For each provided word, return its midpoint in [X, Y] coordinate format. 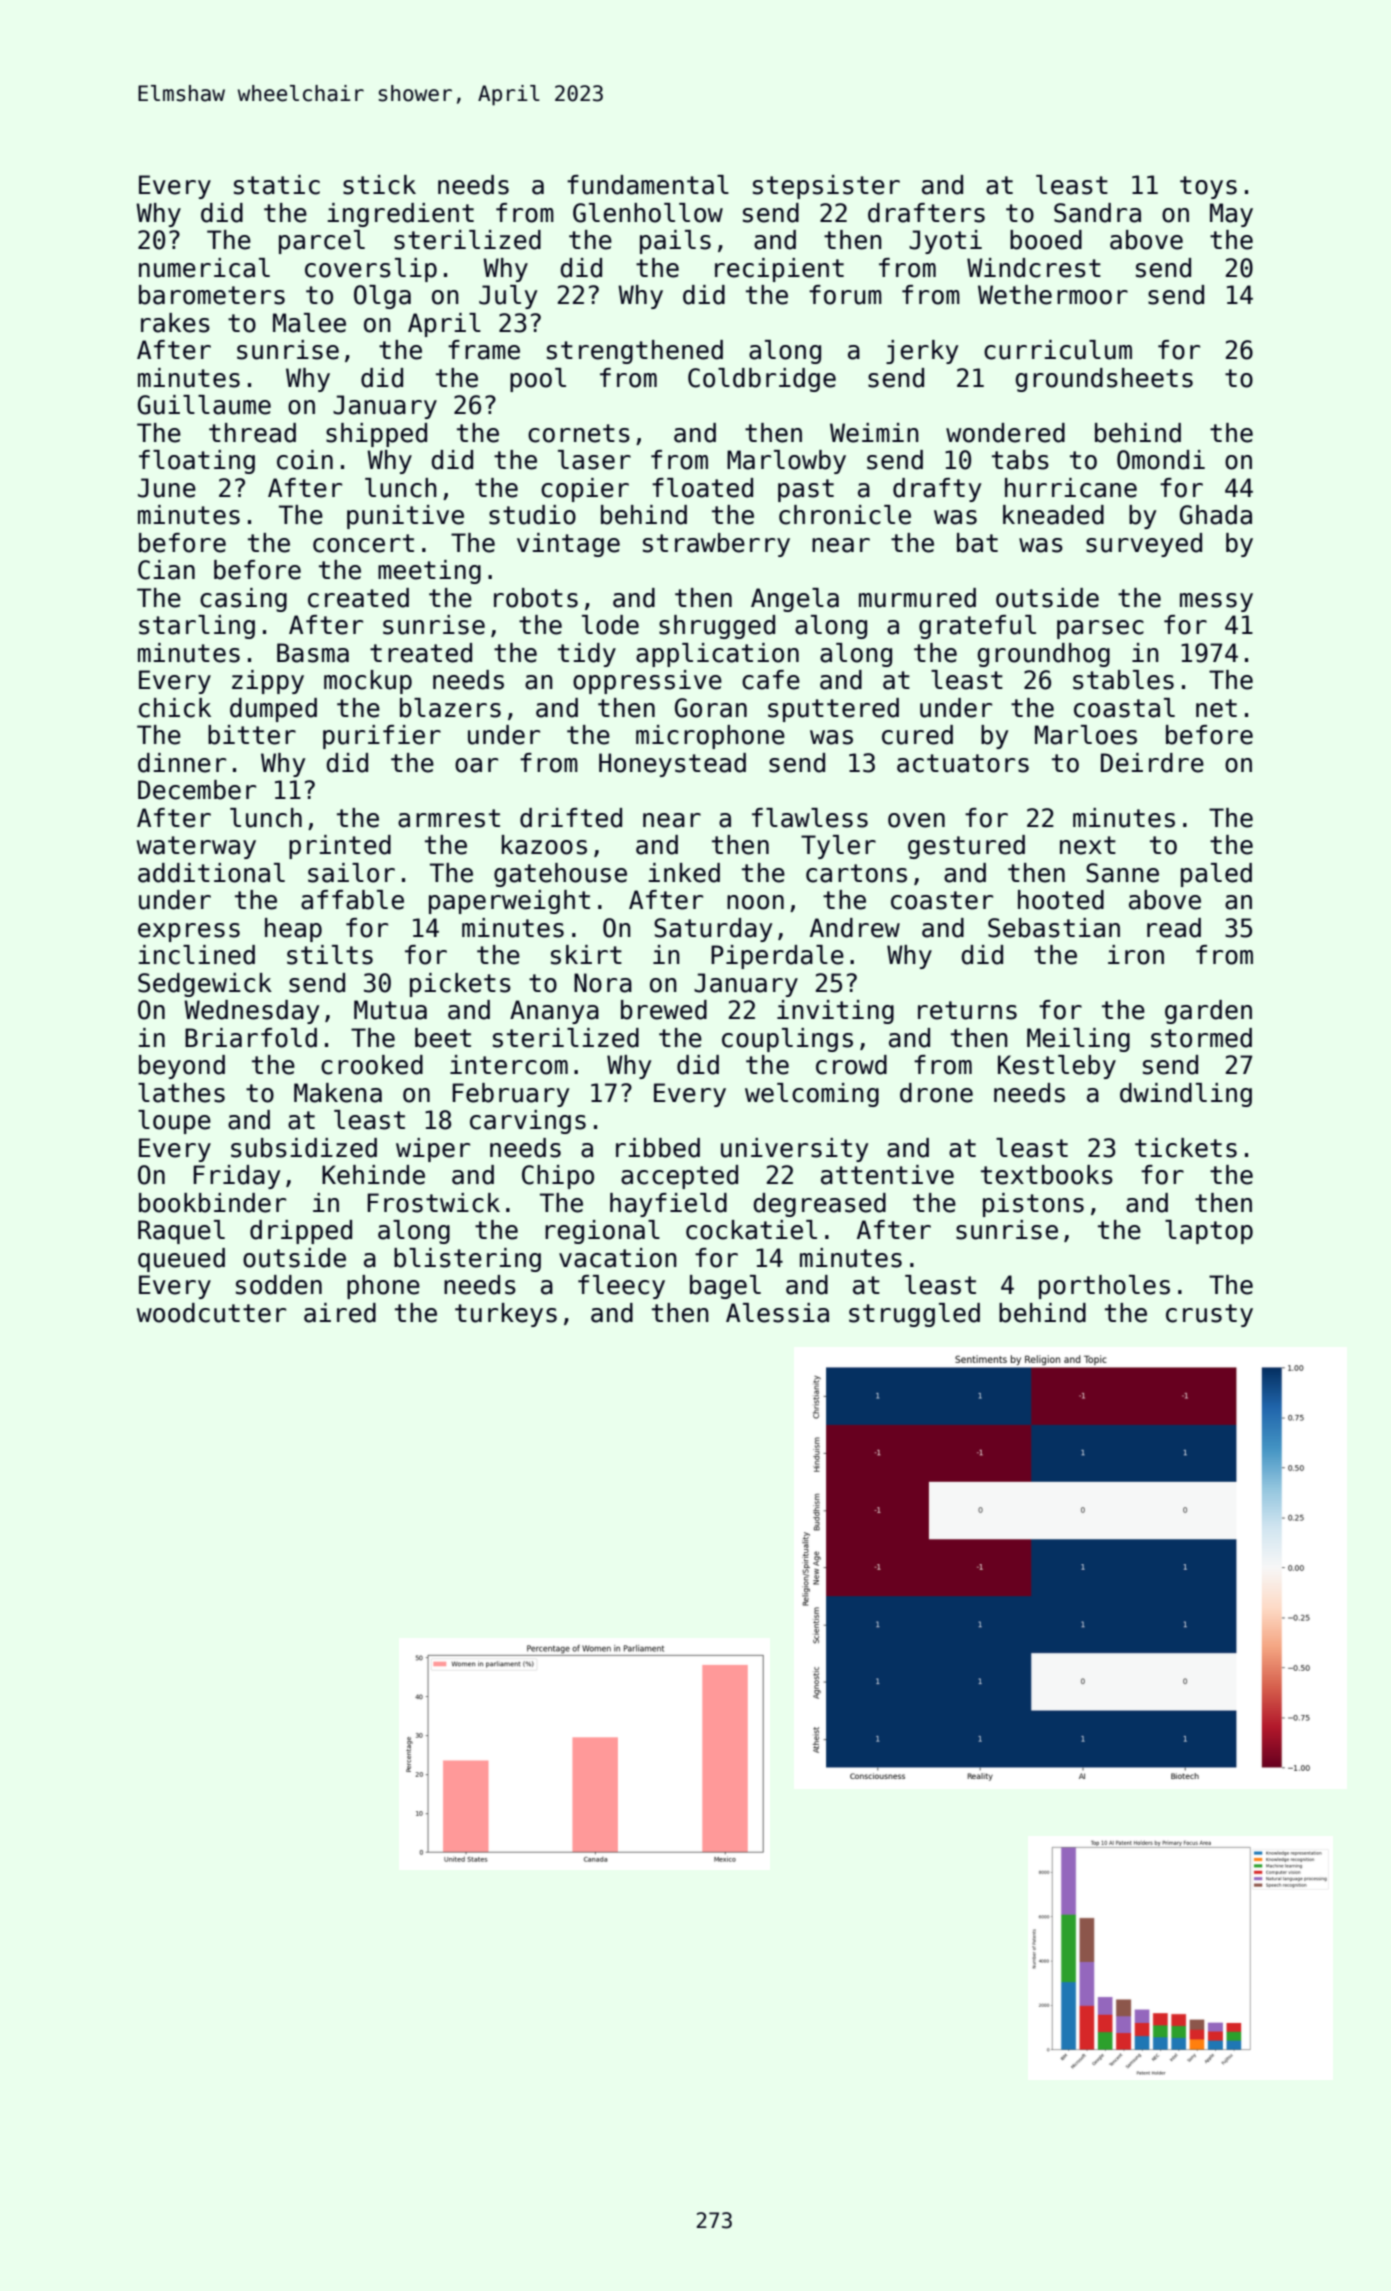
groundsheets [1104, 380]
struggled [914, 1315]
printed [340, 847]
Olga [382, 297]
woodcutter [211, 1313]
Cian [166, 570]
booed [1046, 240]
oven [916, 820]
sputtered [833, 710]
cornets [579, 433]
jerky [922, 352]
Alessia [777, 1313]
